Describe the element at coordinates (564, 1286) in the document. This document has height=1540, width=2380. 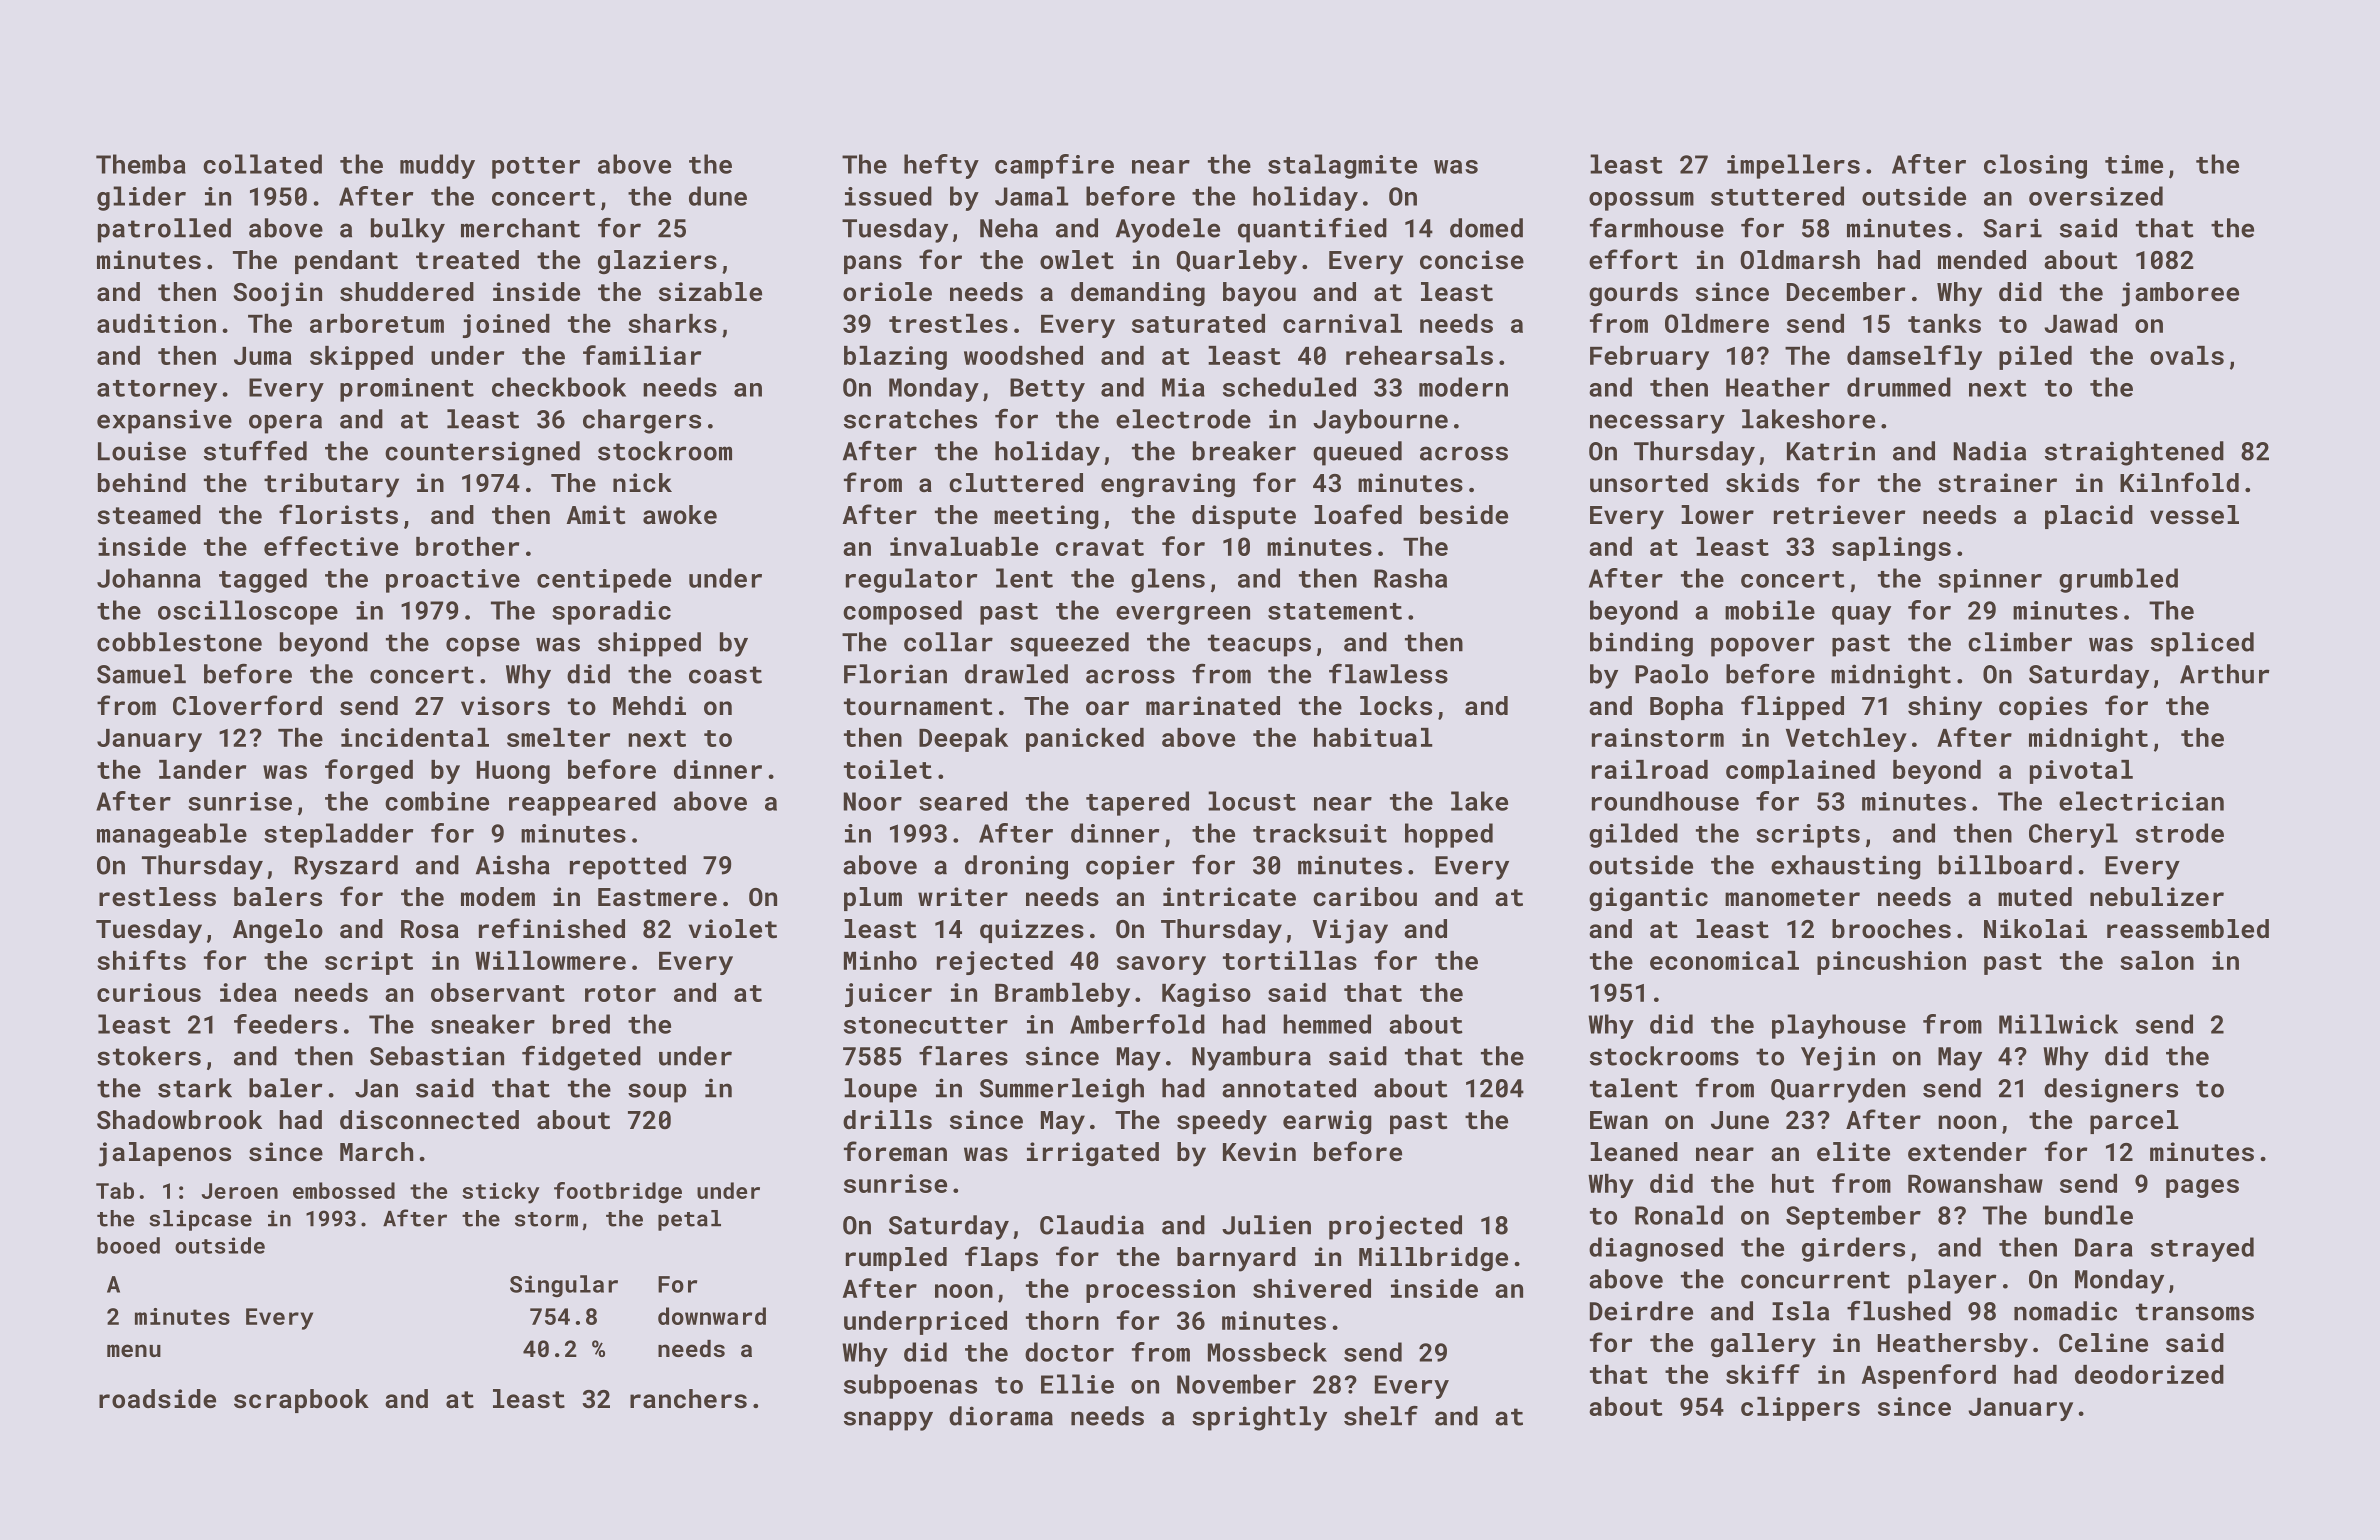
I see `Singular` at that location.
